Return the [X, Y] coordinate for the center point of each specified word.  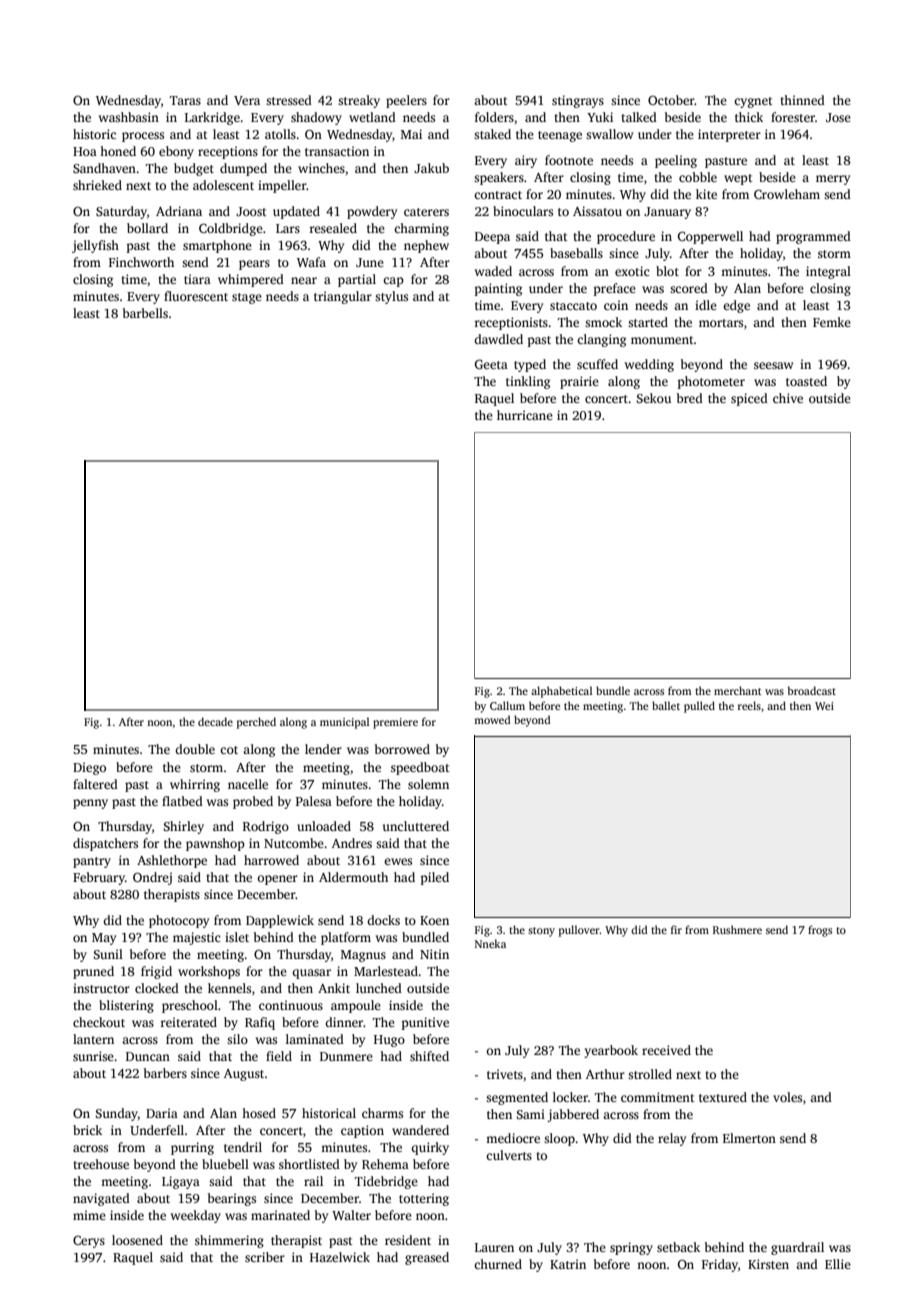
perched [256, 723]
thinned [802, 100]
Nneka [490, 943]
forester [793, 117]
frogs [820, 931]
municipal [344, 723]
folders [494, 117]
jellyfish [95, 246]
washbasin [129, 117]
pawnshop [215, 844]
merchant [738, 690]
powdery [372, 212]
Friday [720, 1265]
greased [427, 1258]
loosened [137, 1240]
